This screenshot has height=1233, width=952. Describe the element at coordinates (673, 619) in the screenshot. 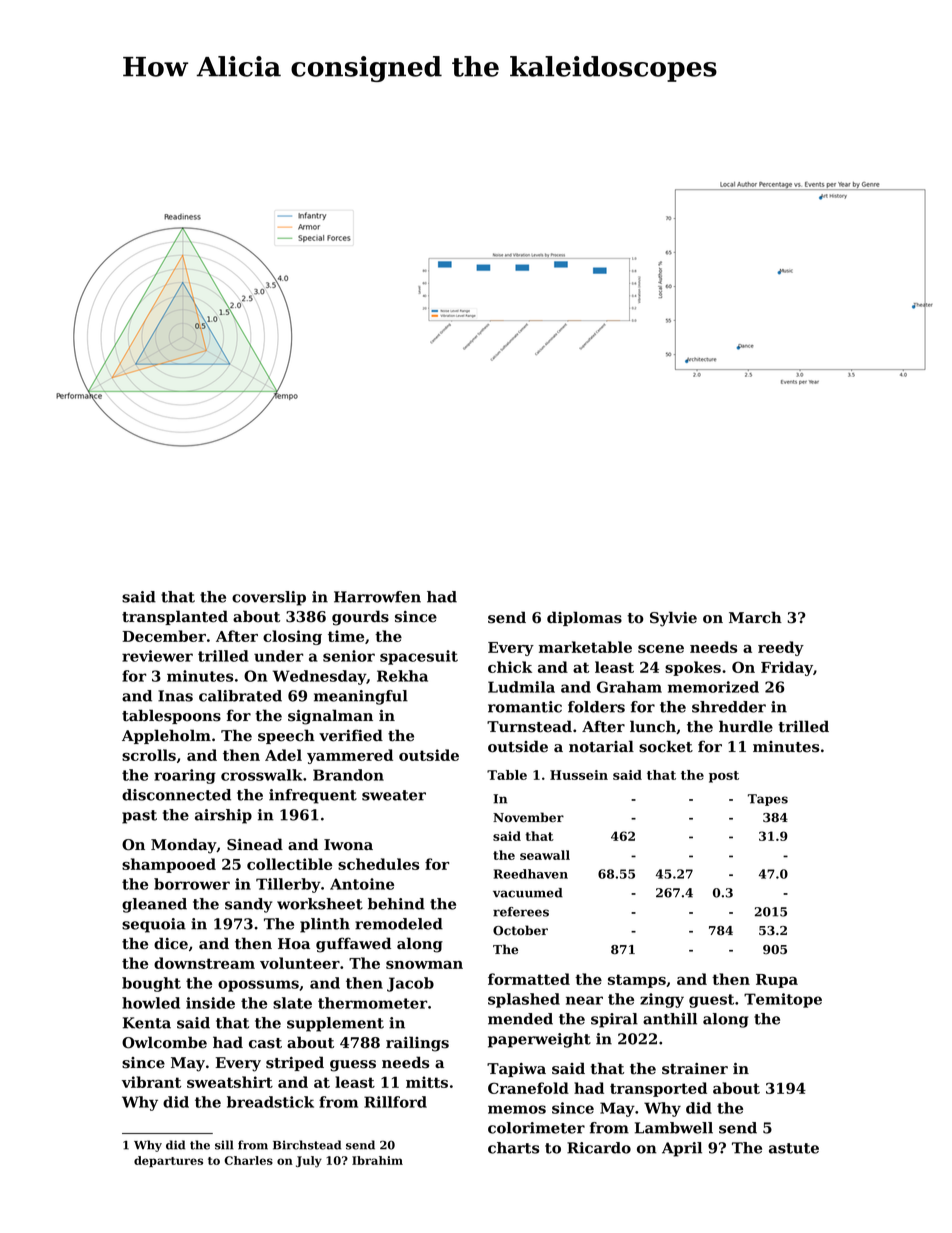

I see `Sylvie` at that location.
